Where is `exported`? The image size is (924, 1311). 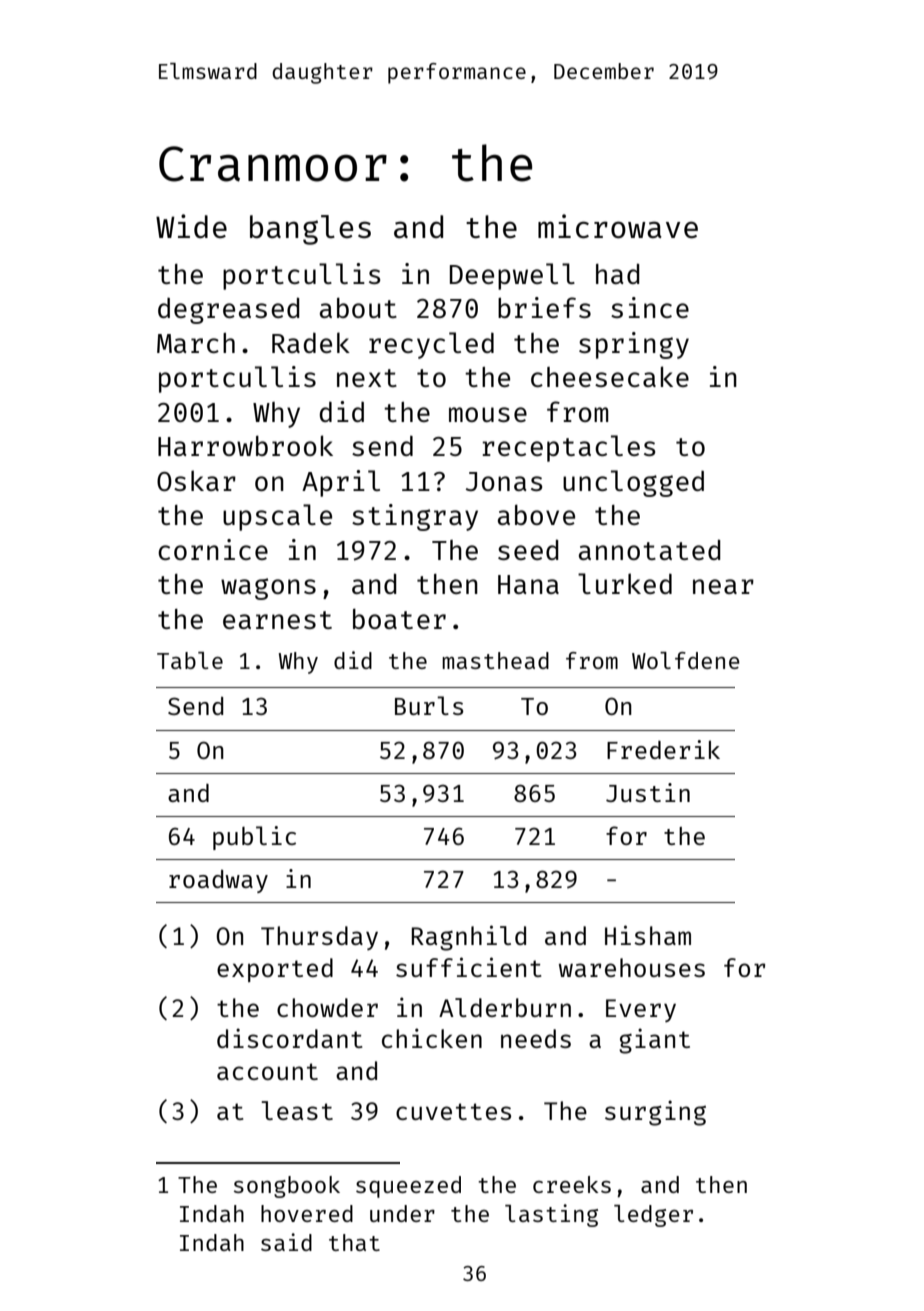 exported is located at coordinates (275, 970).
